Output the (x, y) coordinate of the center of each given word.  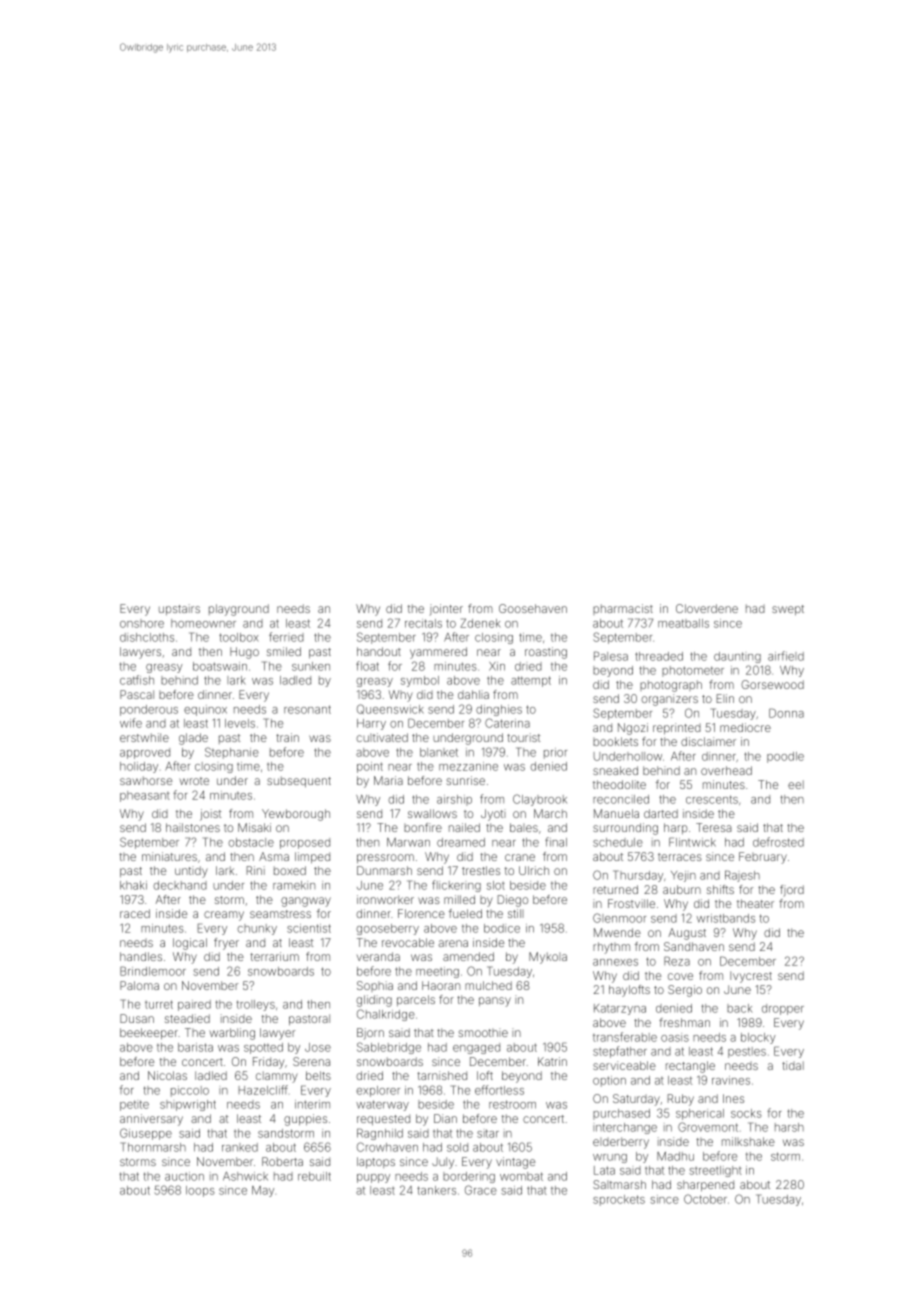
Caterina (507, 723)
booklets (615, 741)
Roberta (282, 1161)
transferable (625, 1037)
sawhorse (146, 780)
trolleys (256, 1005)
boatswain (220, 666)
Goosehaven (533, 608)
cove (680, 976)
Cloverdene (707, 608)
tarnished (442, 1075)
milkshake (748, 1141)
